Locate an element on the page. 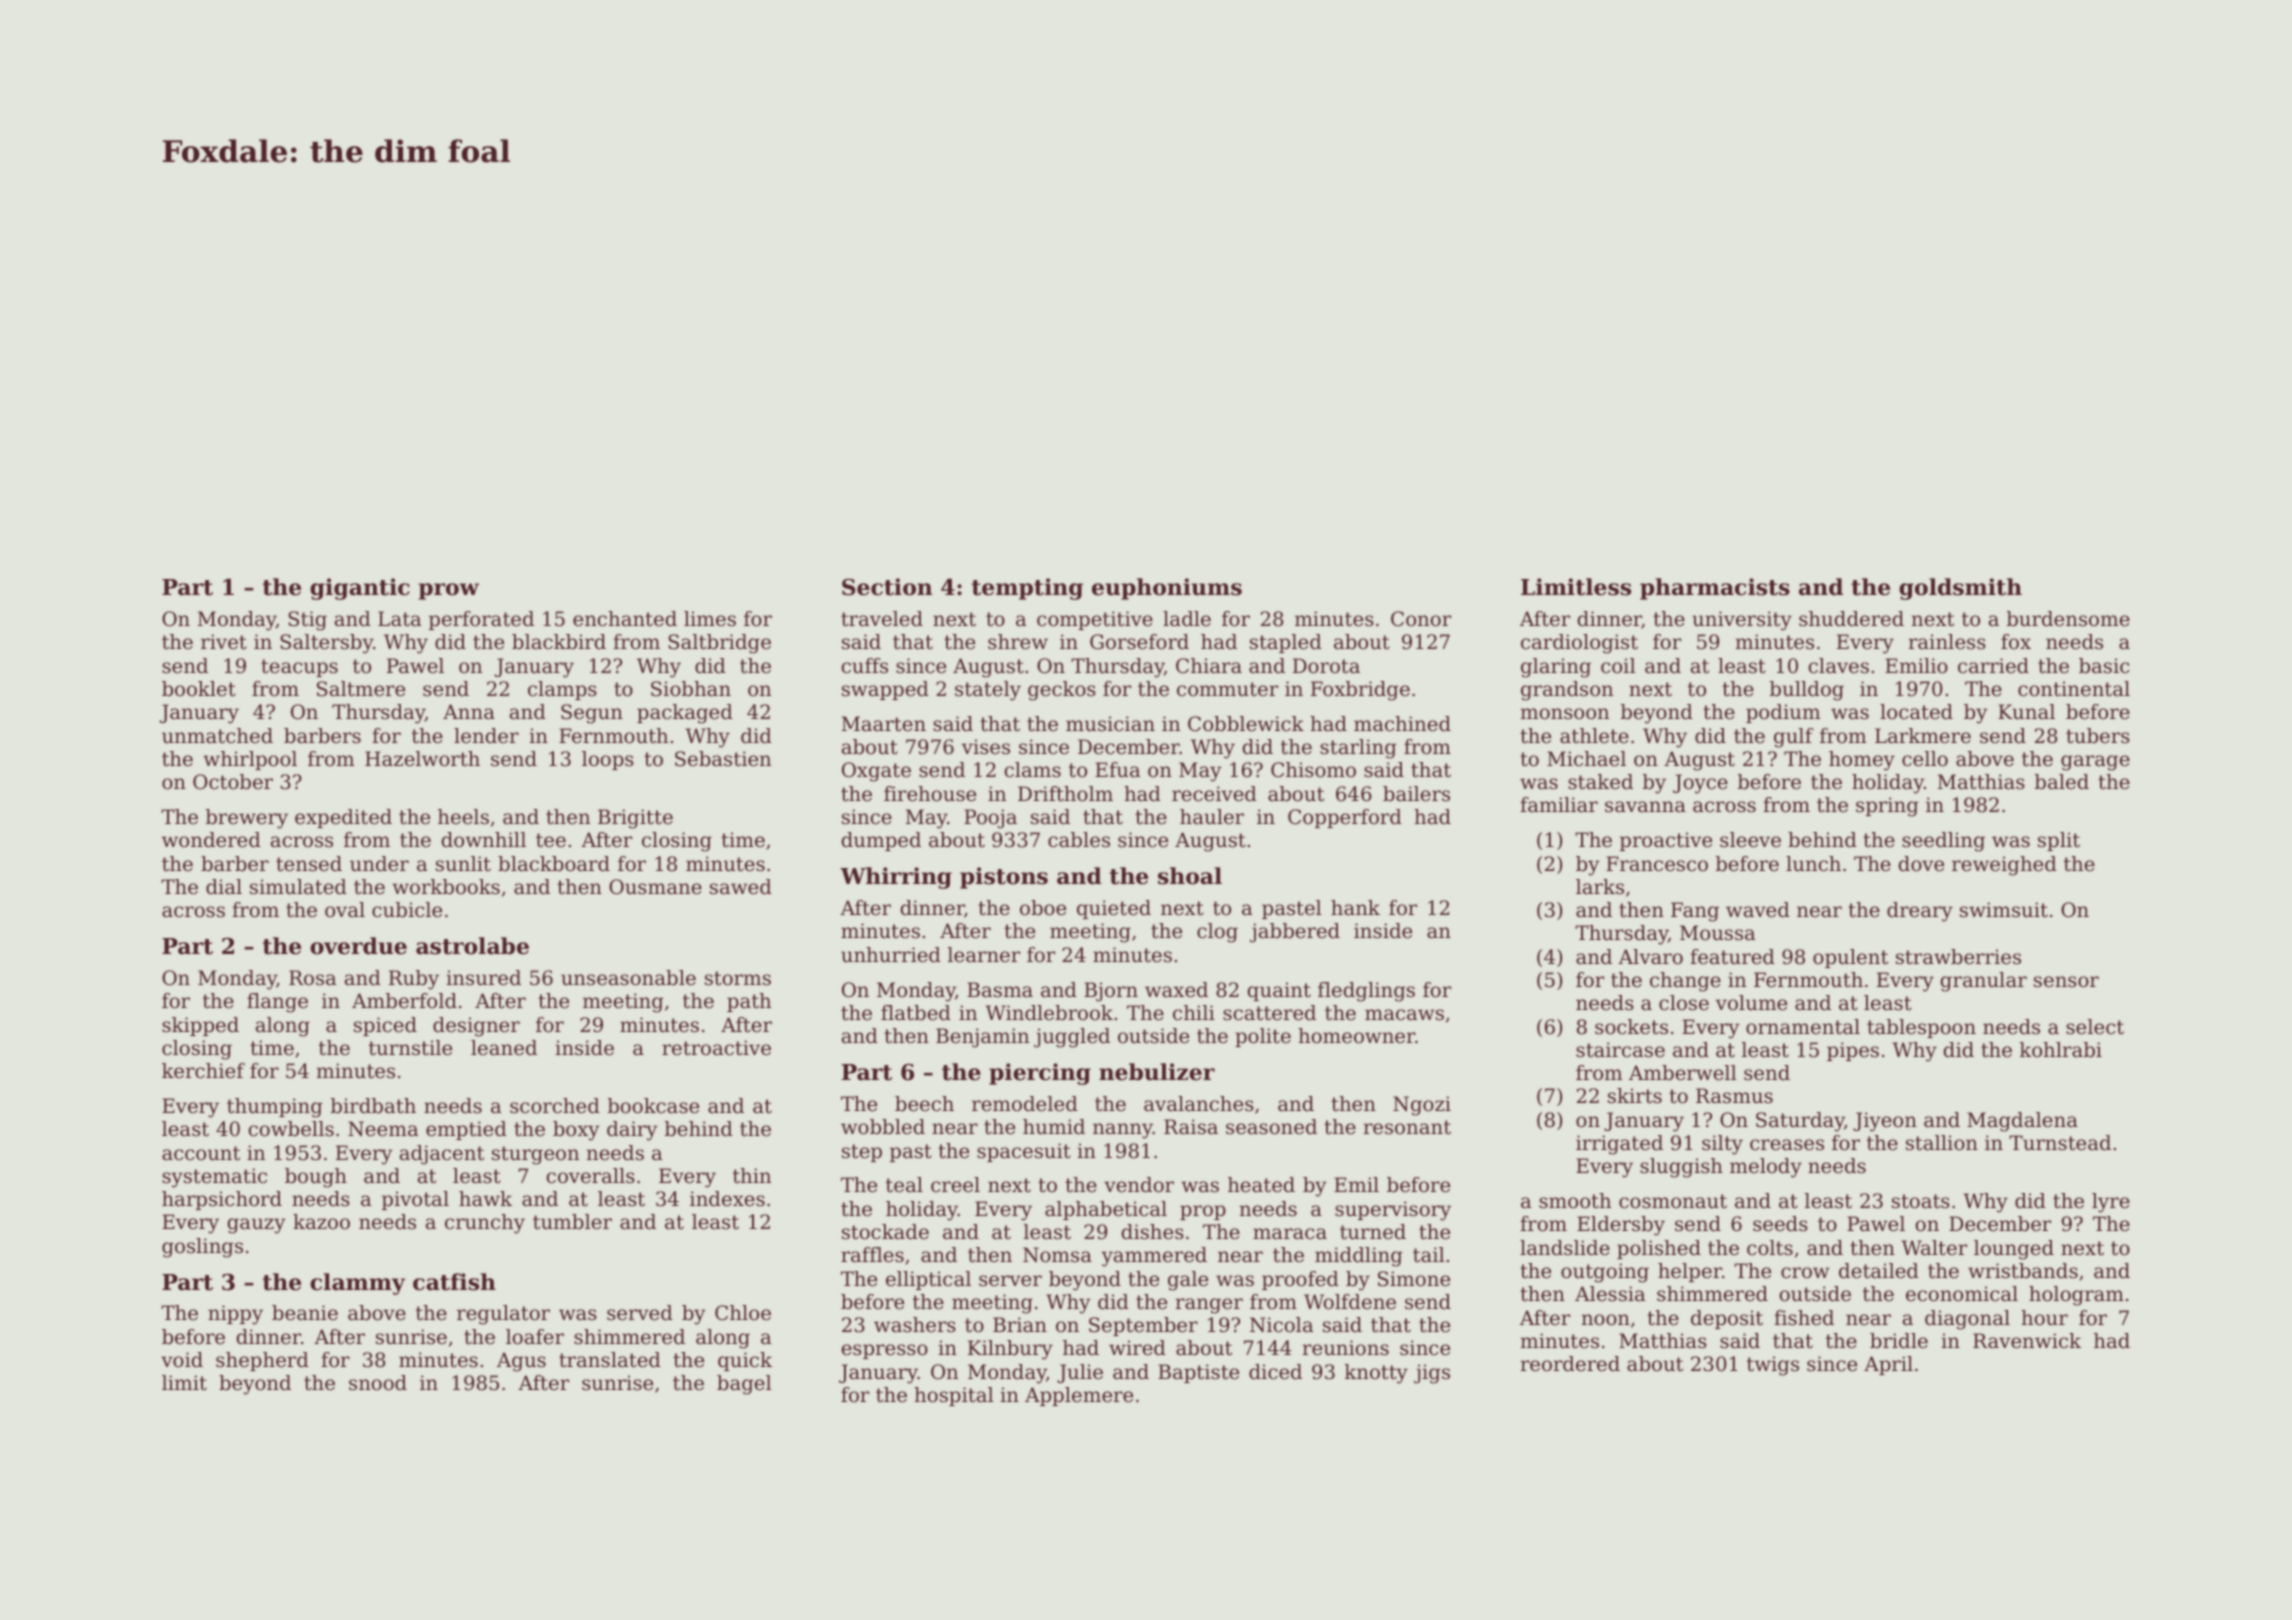 The width and height of the image is (2292, 1620). Bjorn is located at coordinates (1111, 992).
